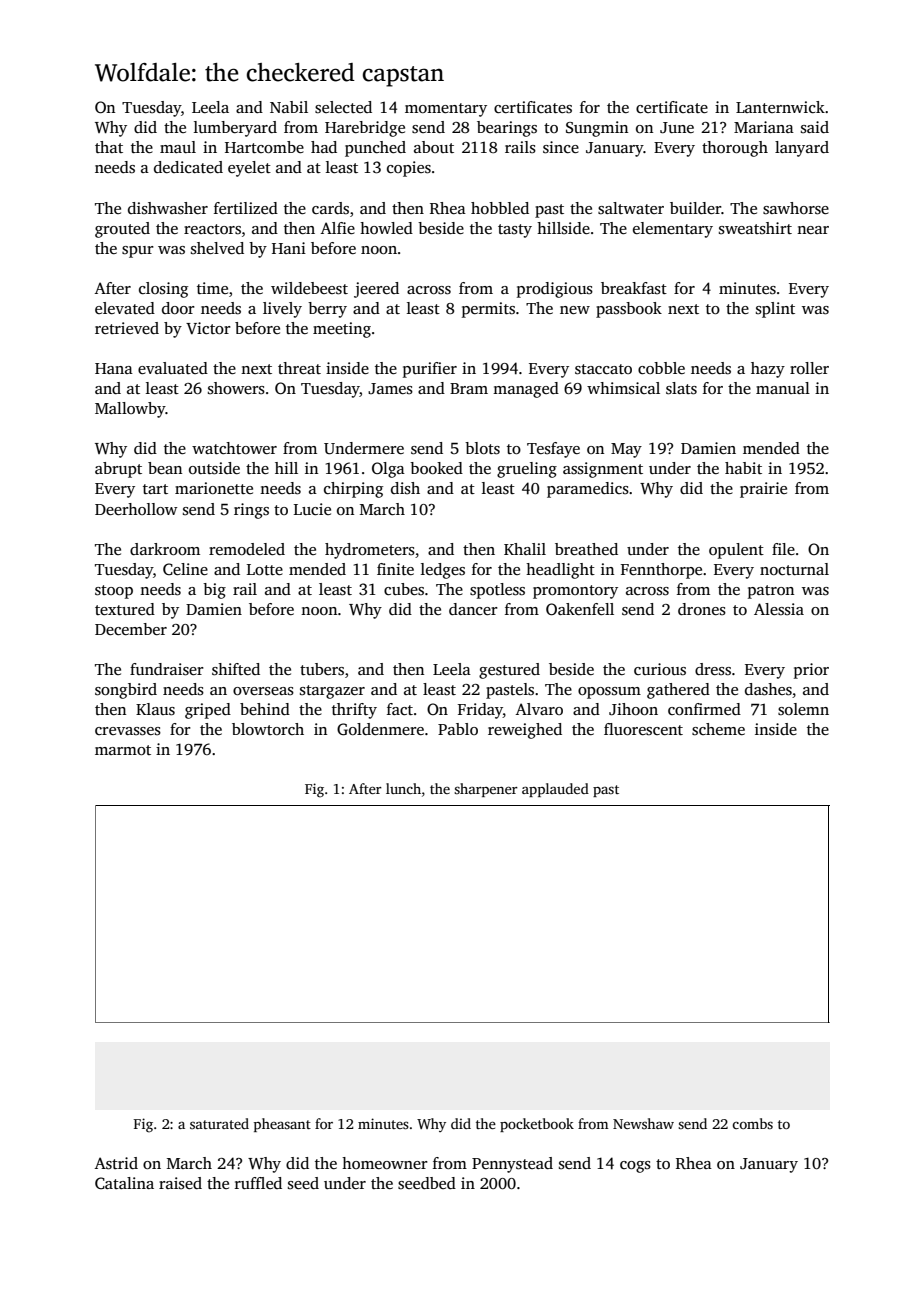 The image size is (924, 1308). I want to click on lunch, so click(403, 788).
